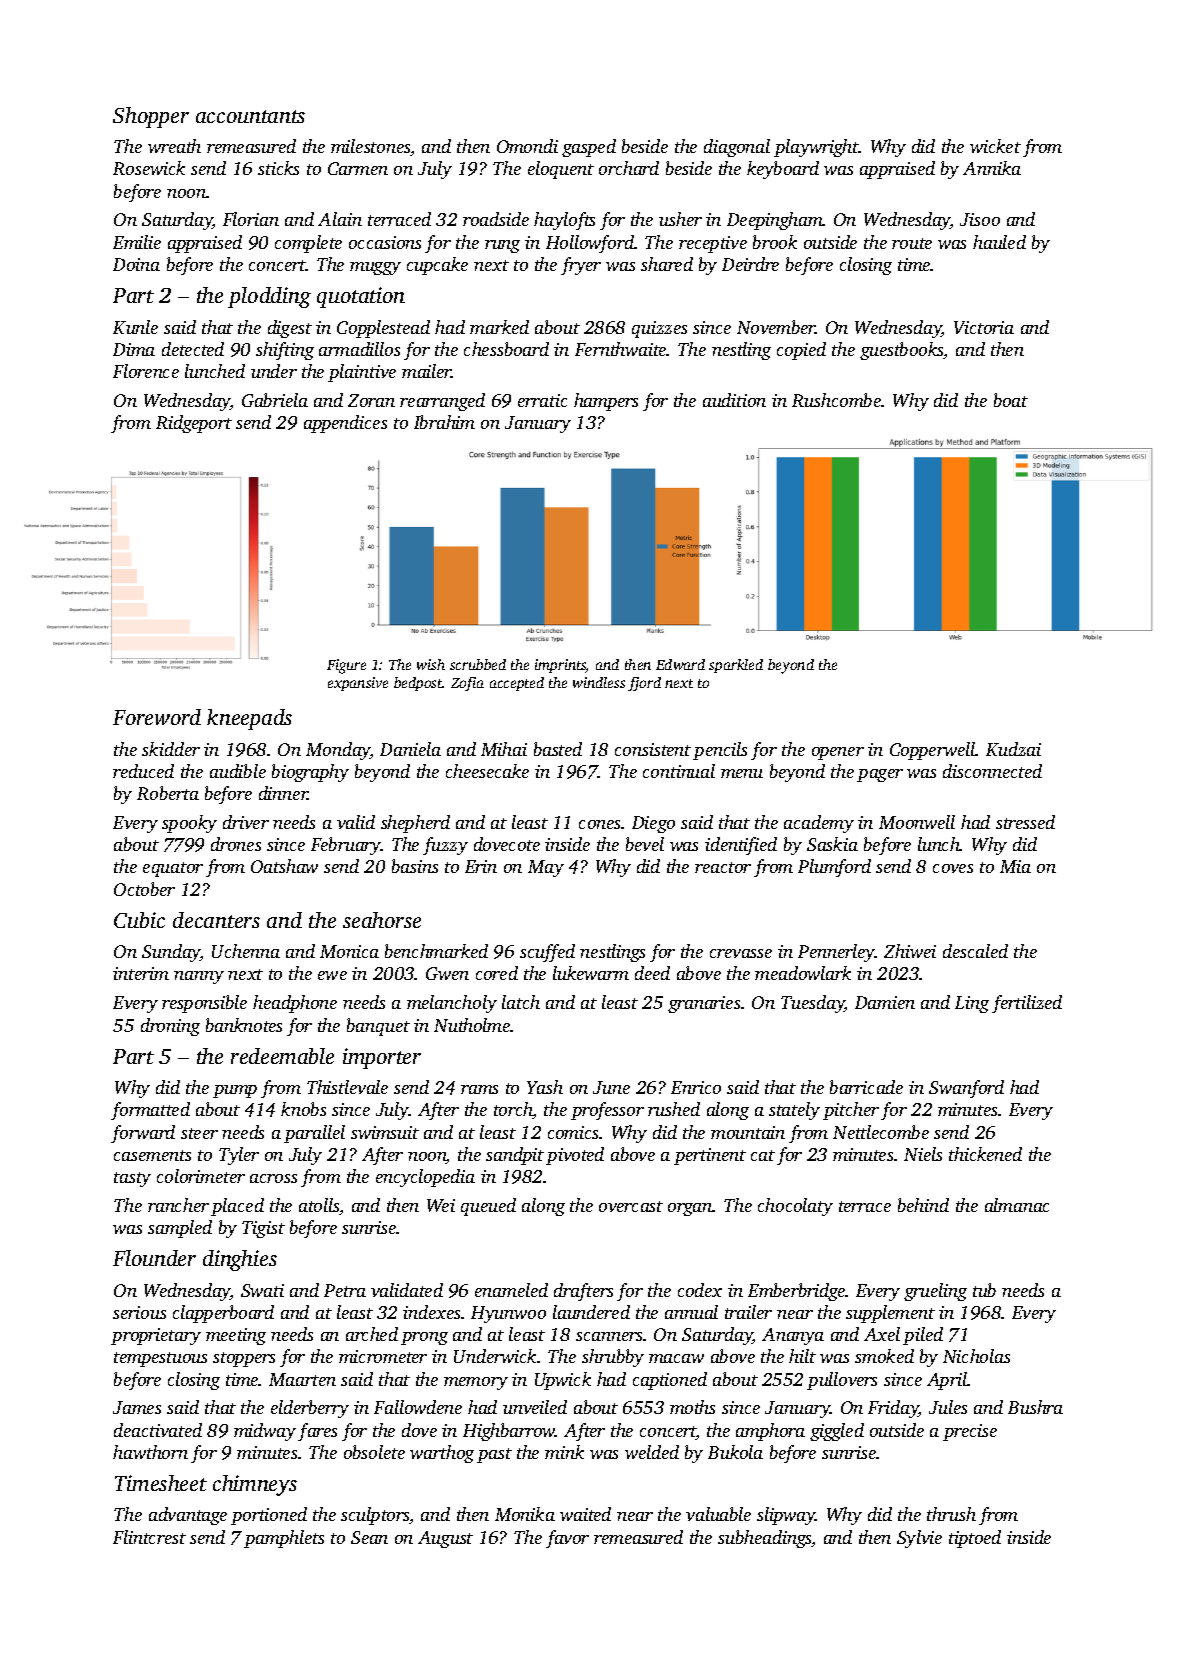  I want to click on accountants, so click(250, 116).
